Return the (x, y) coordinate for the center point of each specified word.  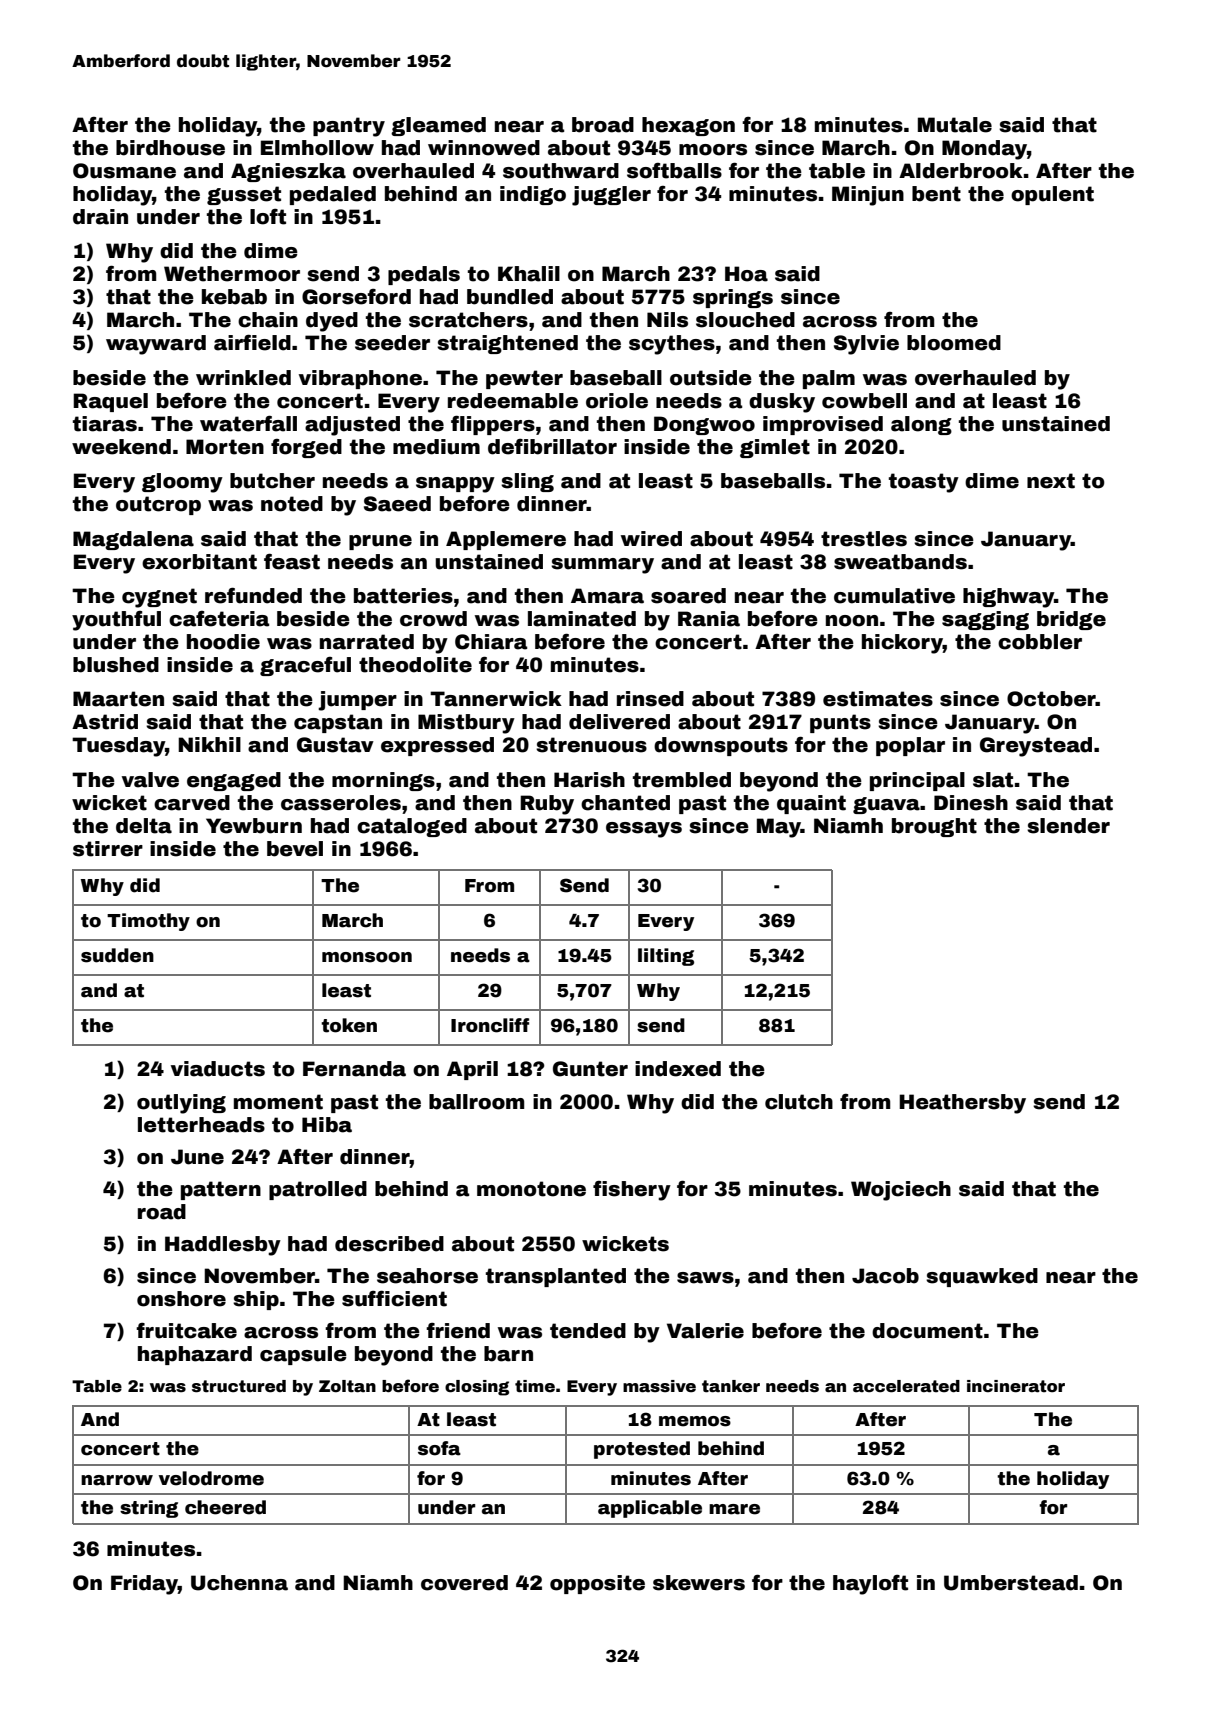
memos (695, 1421)
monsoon (367, 957)
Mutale (955, 125)
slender (1068, 826)
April (472, 1070)
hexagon (688, 126)
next (1051, 481)
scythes (672, 345)
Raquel (110, 402)
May (779, 828)
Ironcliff (490, 1025)
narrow (117, 1480)
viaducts (218, 1069)
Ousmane (124, 171)
